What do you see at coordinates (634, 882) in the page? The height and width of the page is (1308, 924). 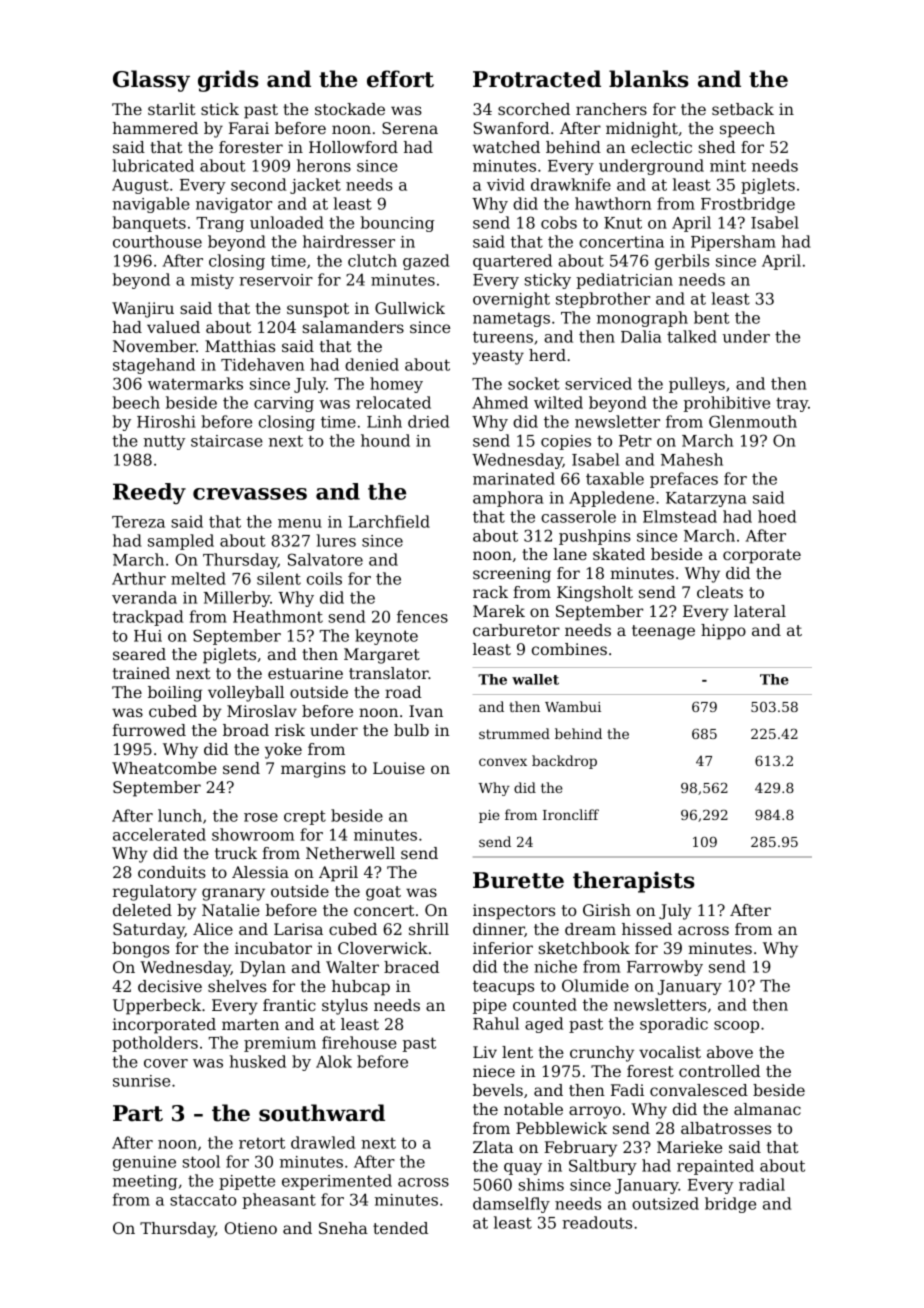 I see `therapists` at bounding box center [634, 882].
